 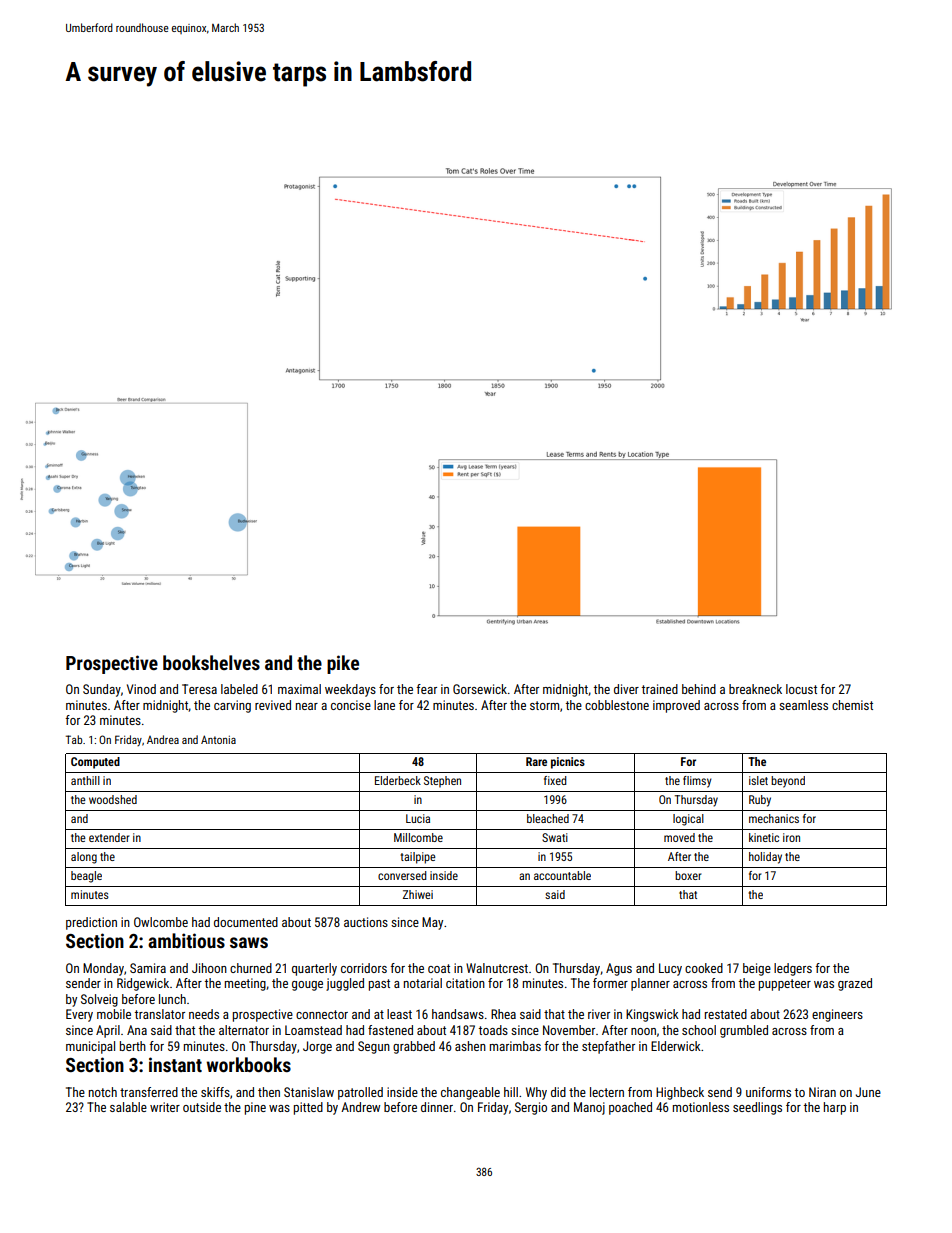 What do you see at coordinates (161, 922) in the page?
I see `Owlcombe` at bounding box center [161, 922].
